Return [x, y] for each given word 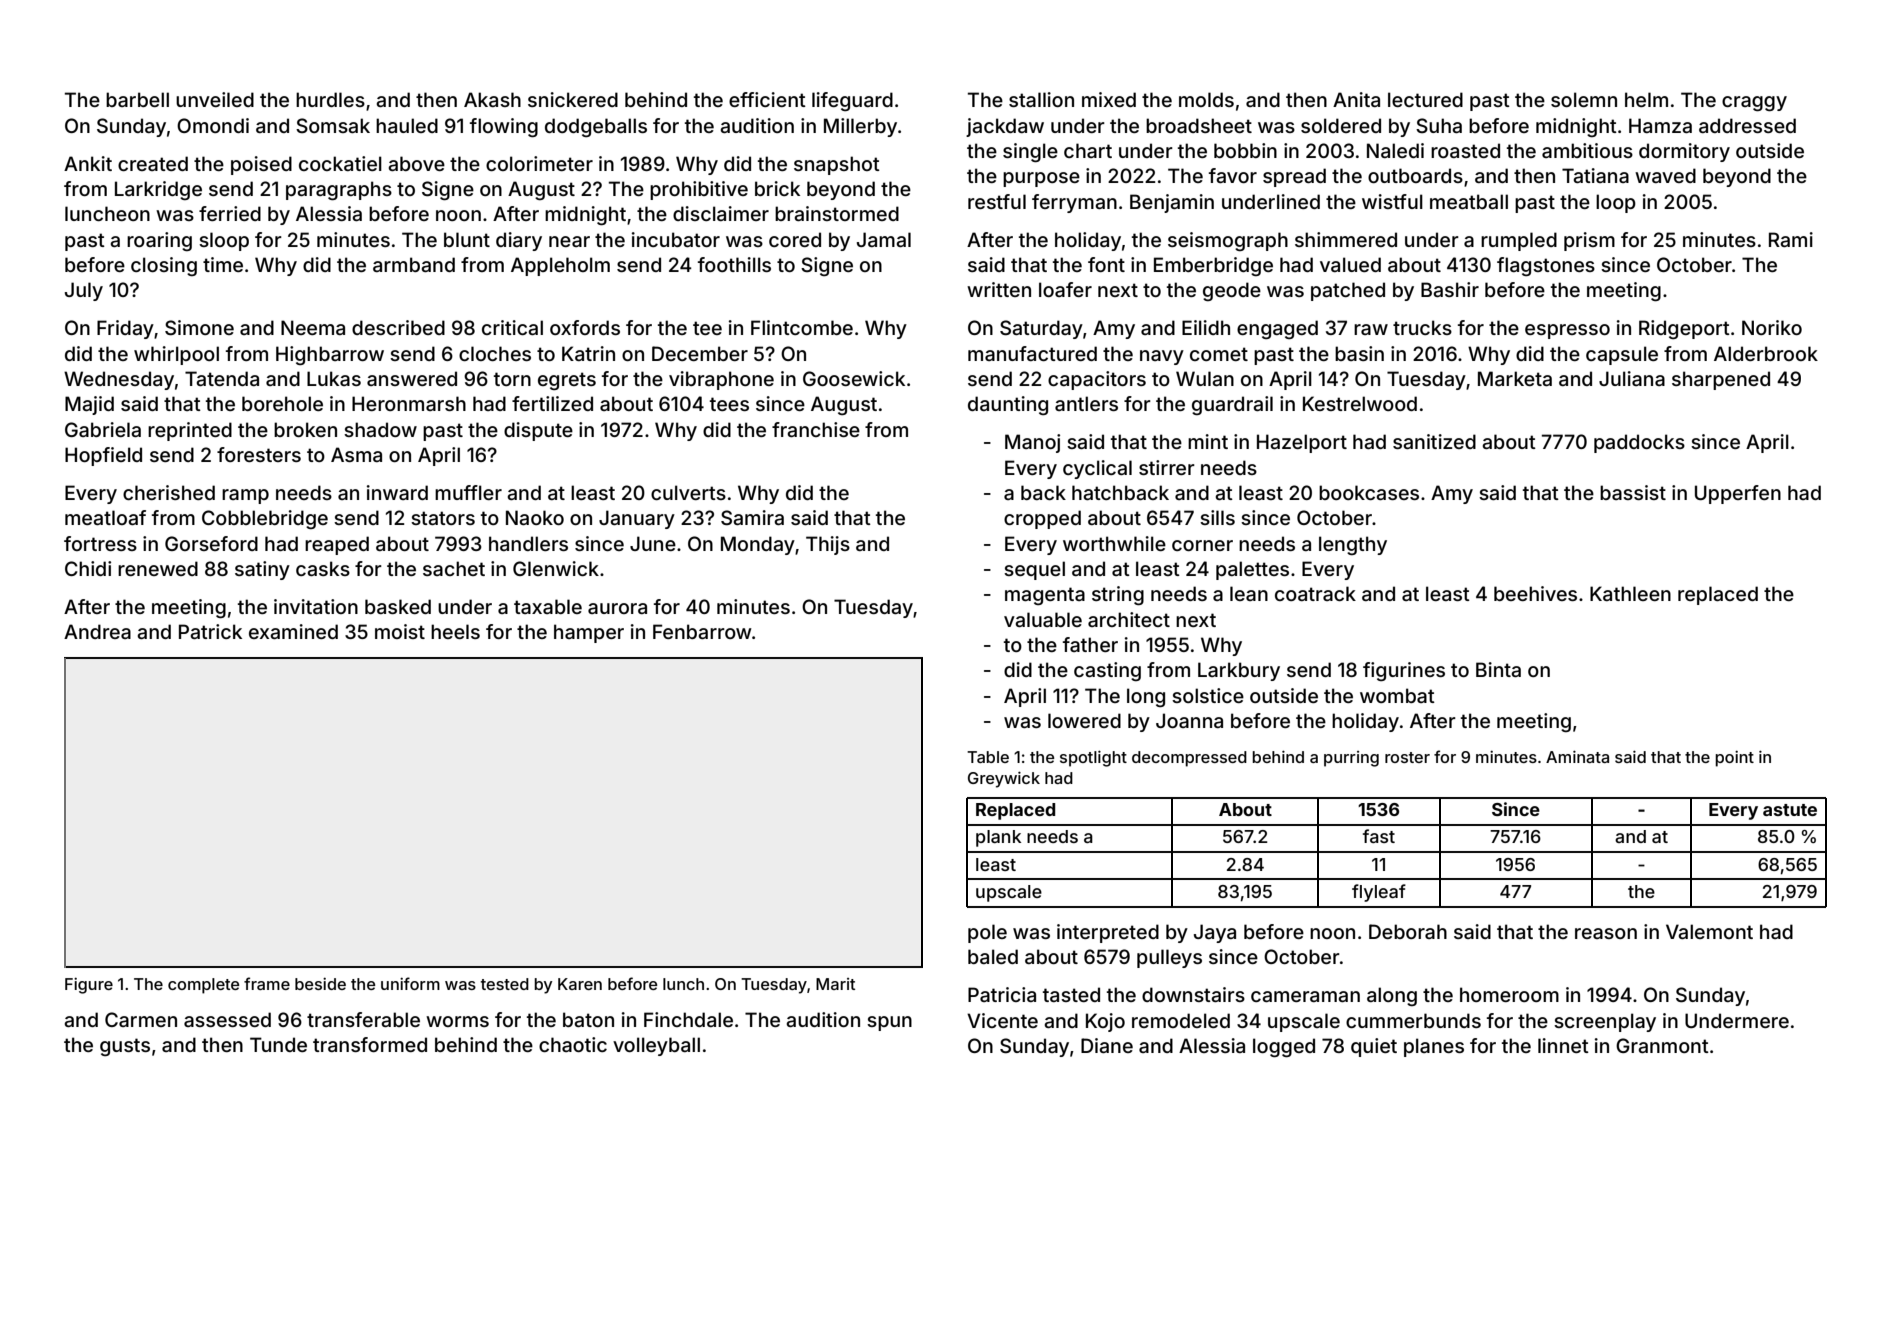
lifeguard [852, 101]
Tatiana [1595, 175]
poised [261, 165]
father [1090, 644]
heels [455, 631]
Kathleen [1630, 593]
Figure [89, 986]
